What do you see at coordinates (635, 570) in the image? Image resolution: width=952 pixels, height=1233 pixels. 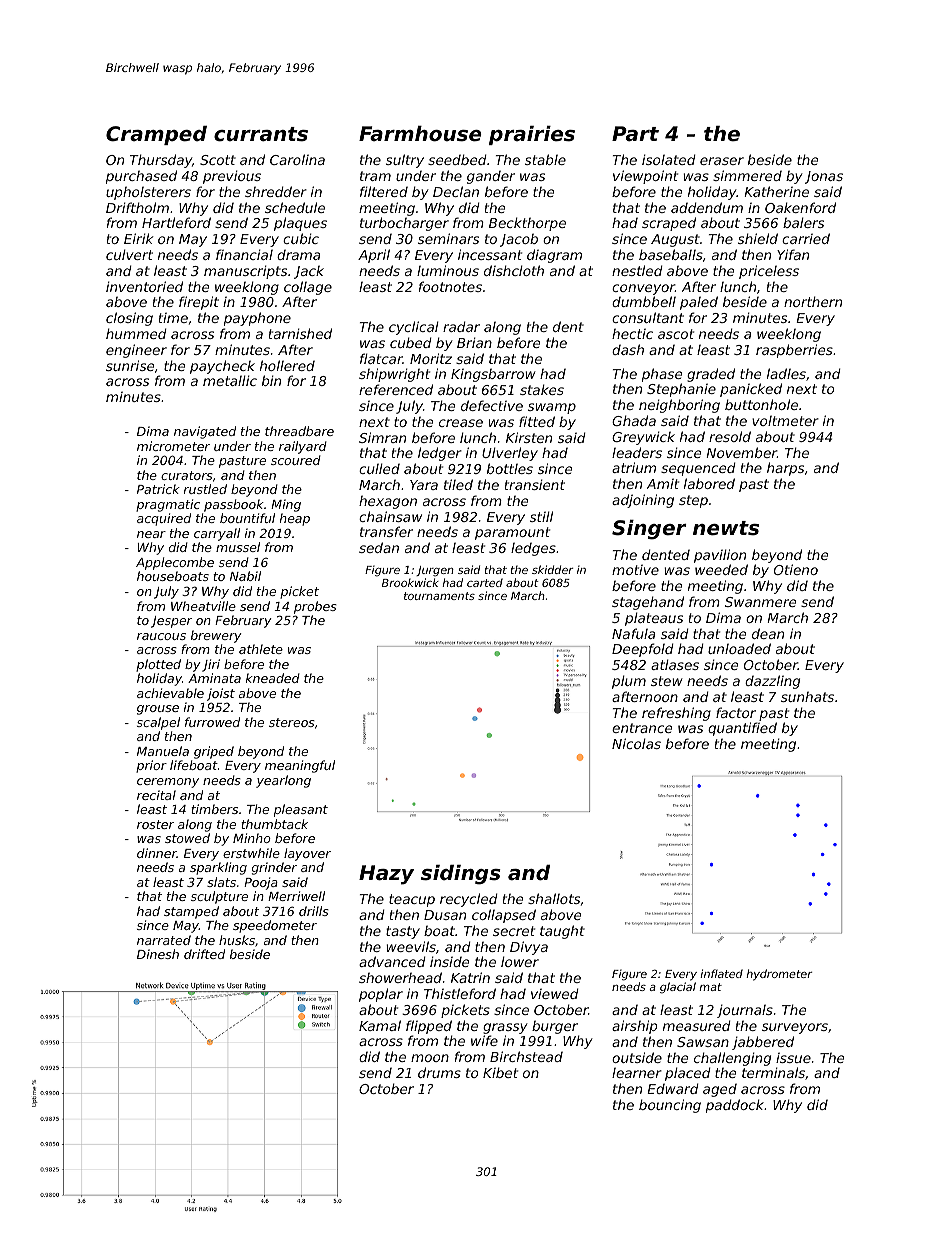 I see `motive` at bounding box center [635, 570].
